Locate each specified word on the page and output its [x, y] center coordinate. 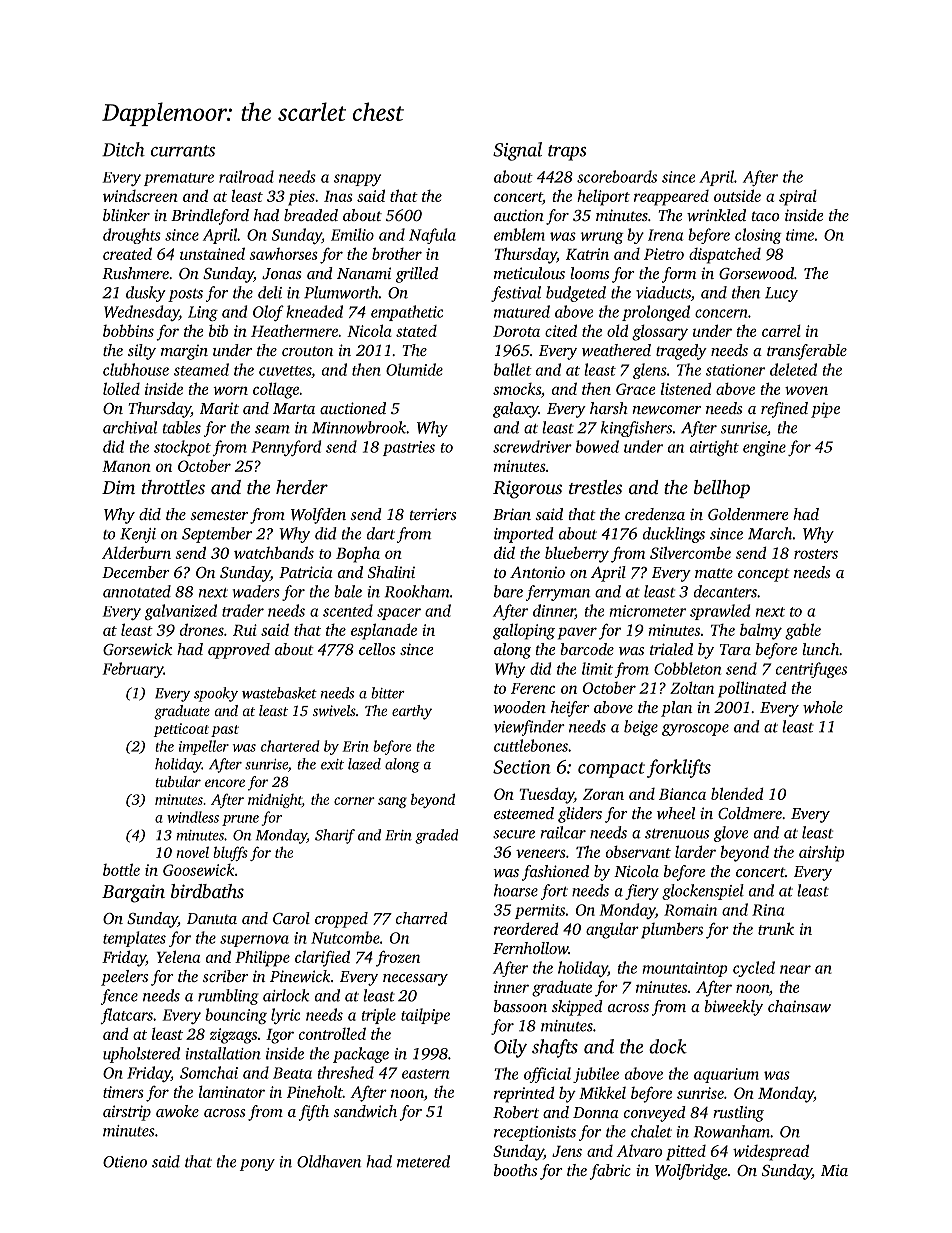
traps [567, 153]
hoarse [516, 890]
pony [257, 1165]
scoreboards [617, 176]
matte [714, 573]
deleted [793, 369]
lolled [121, 388]
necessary [415, 980]
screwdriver [532, 446]
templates [134, 939]
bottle [121, 869]
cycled [754, 969]
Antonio [537, 572]
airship [822, 853]
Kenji [138, 535]
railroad [246, 176]
